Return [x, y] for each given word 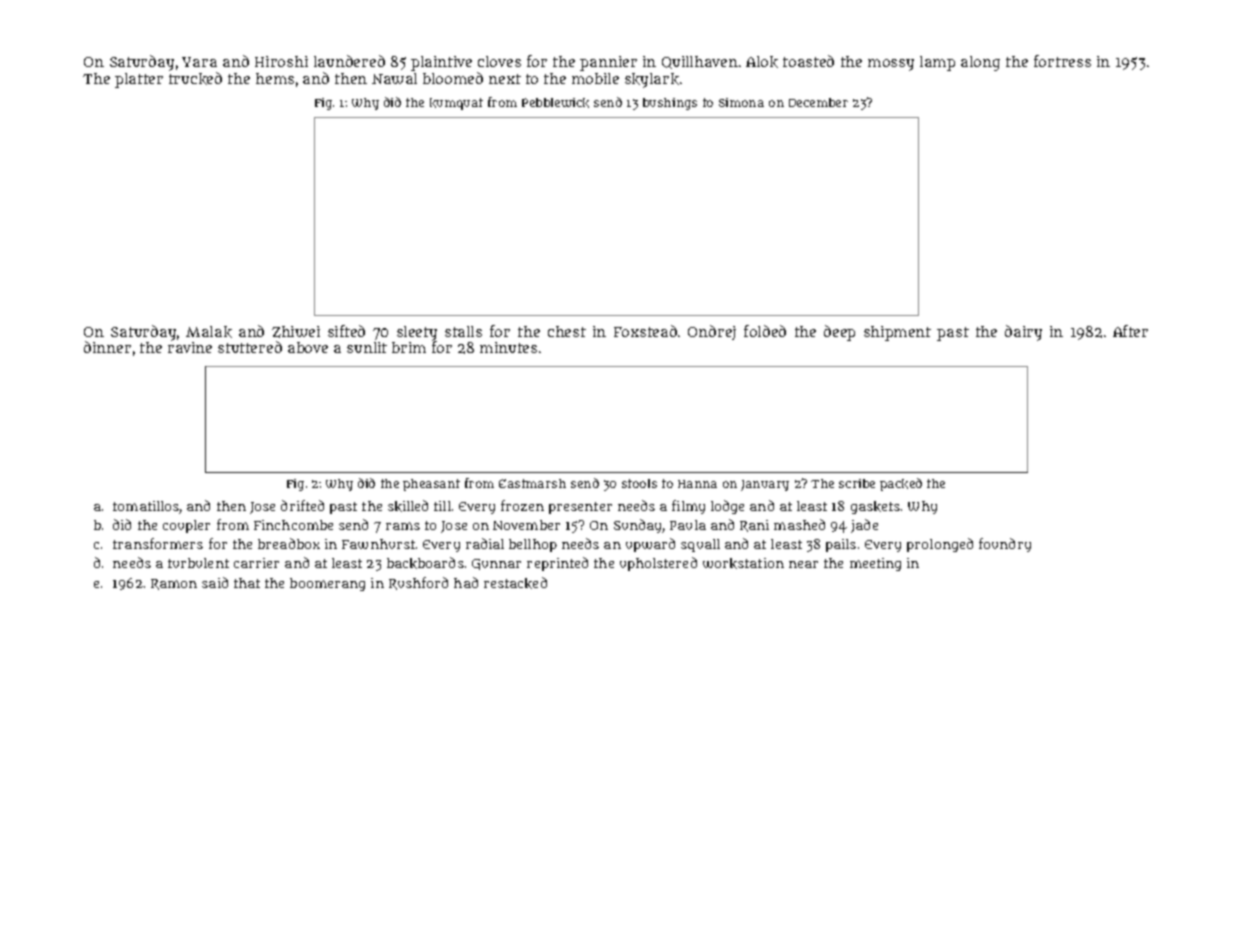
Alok [762, 62]
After [1130, 331]
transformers [158, 543]
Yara [199, 62]
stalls [463, 331]
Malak [209, 332]
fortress [1062, 61]
